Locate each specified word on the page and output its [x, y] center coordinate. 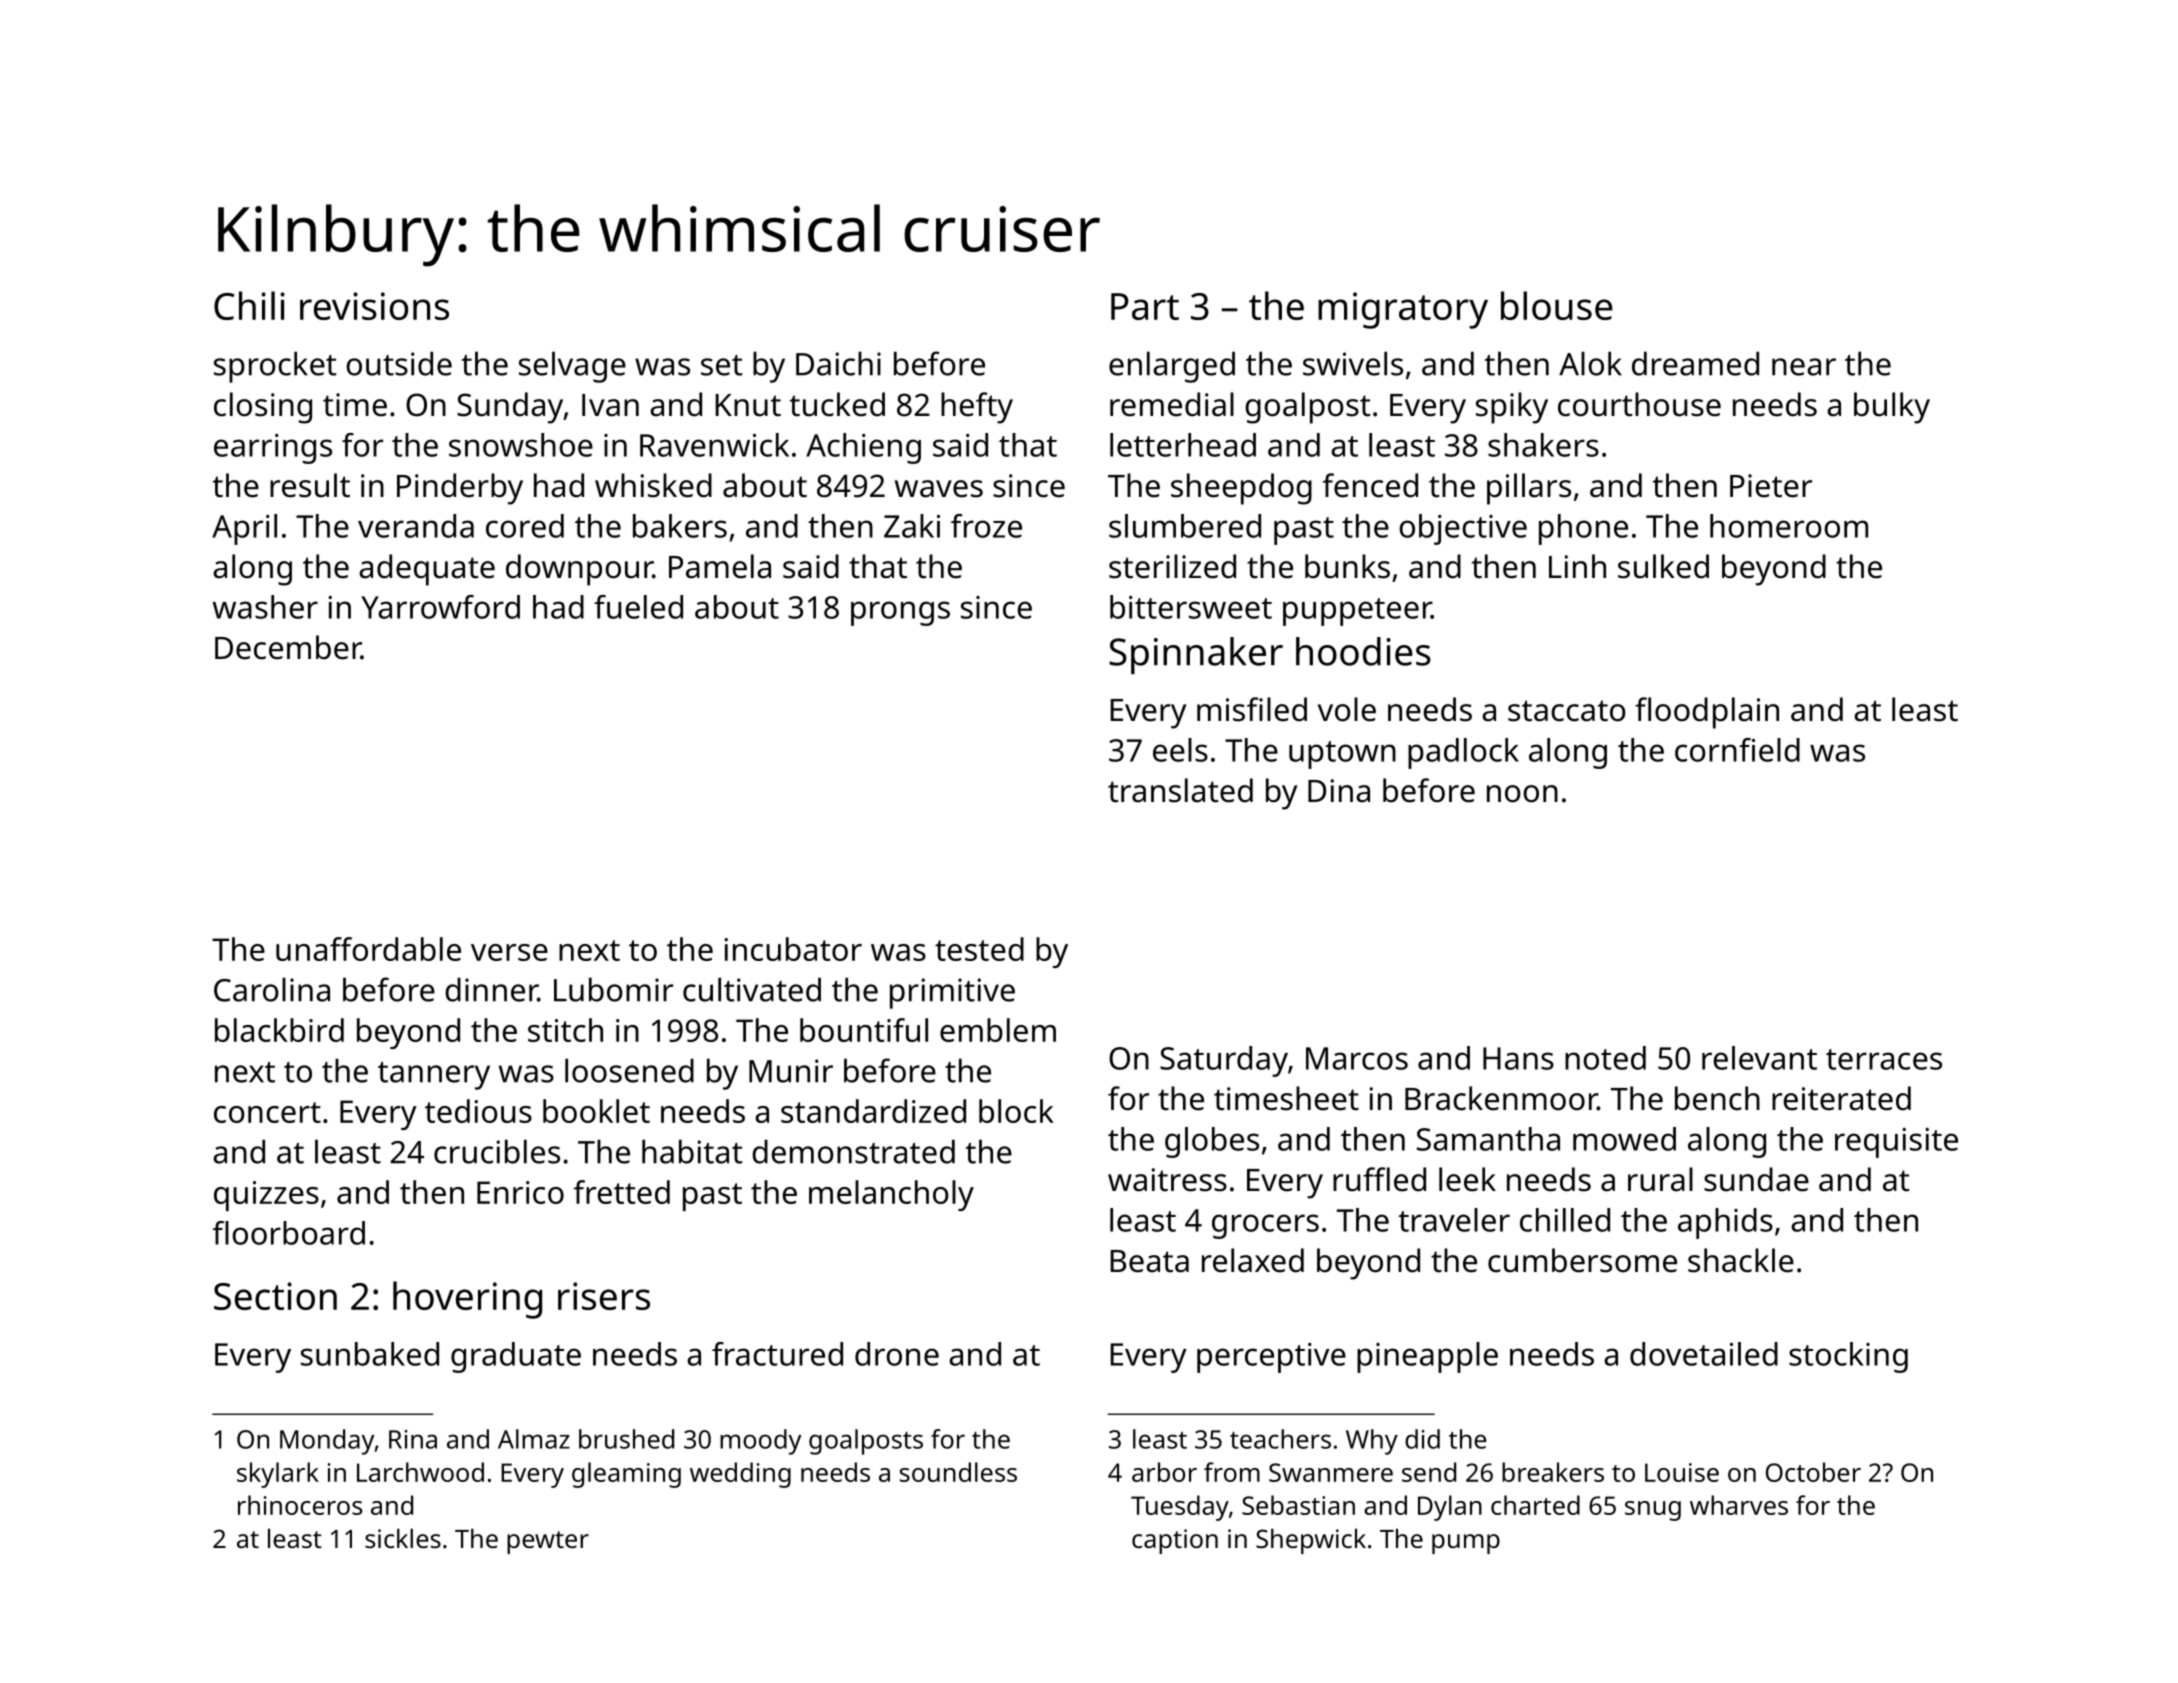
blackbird [279, 1030]
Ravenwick [714, 445]
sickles [403, 1538]
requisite [1896, 1143]
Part [1145, 306]
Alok [1590, 363]
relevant [1759, 1058]
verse [509, 952]
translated [1180, 790]
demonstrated [853, 1151]
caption [1175, 1541]
